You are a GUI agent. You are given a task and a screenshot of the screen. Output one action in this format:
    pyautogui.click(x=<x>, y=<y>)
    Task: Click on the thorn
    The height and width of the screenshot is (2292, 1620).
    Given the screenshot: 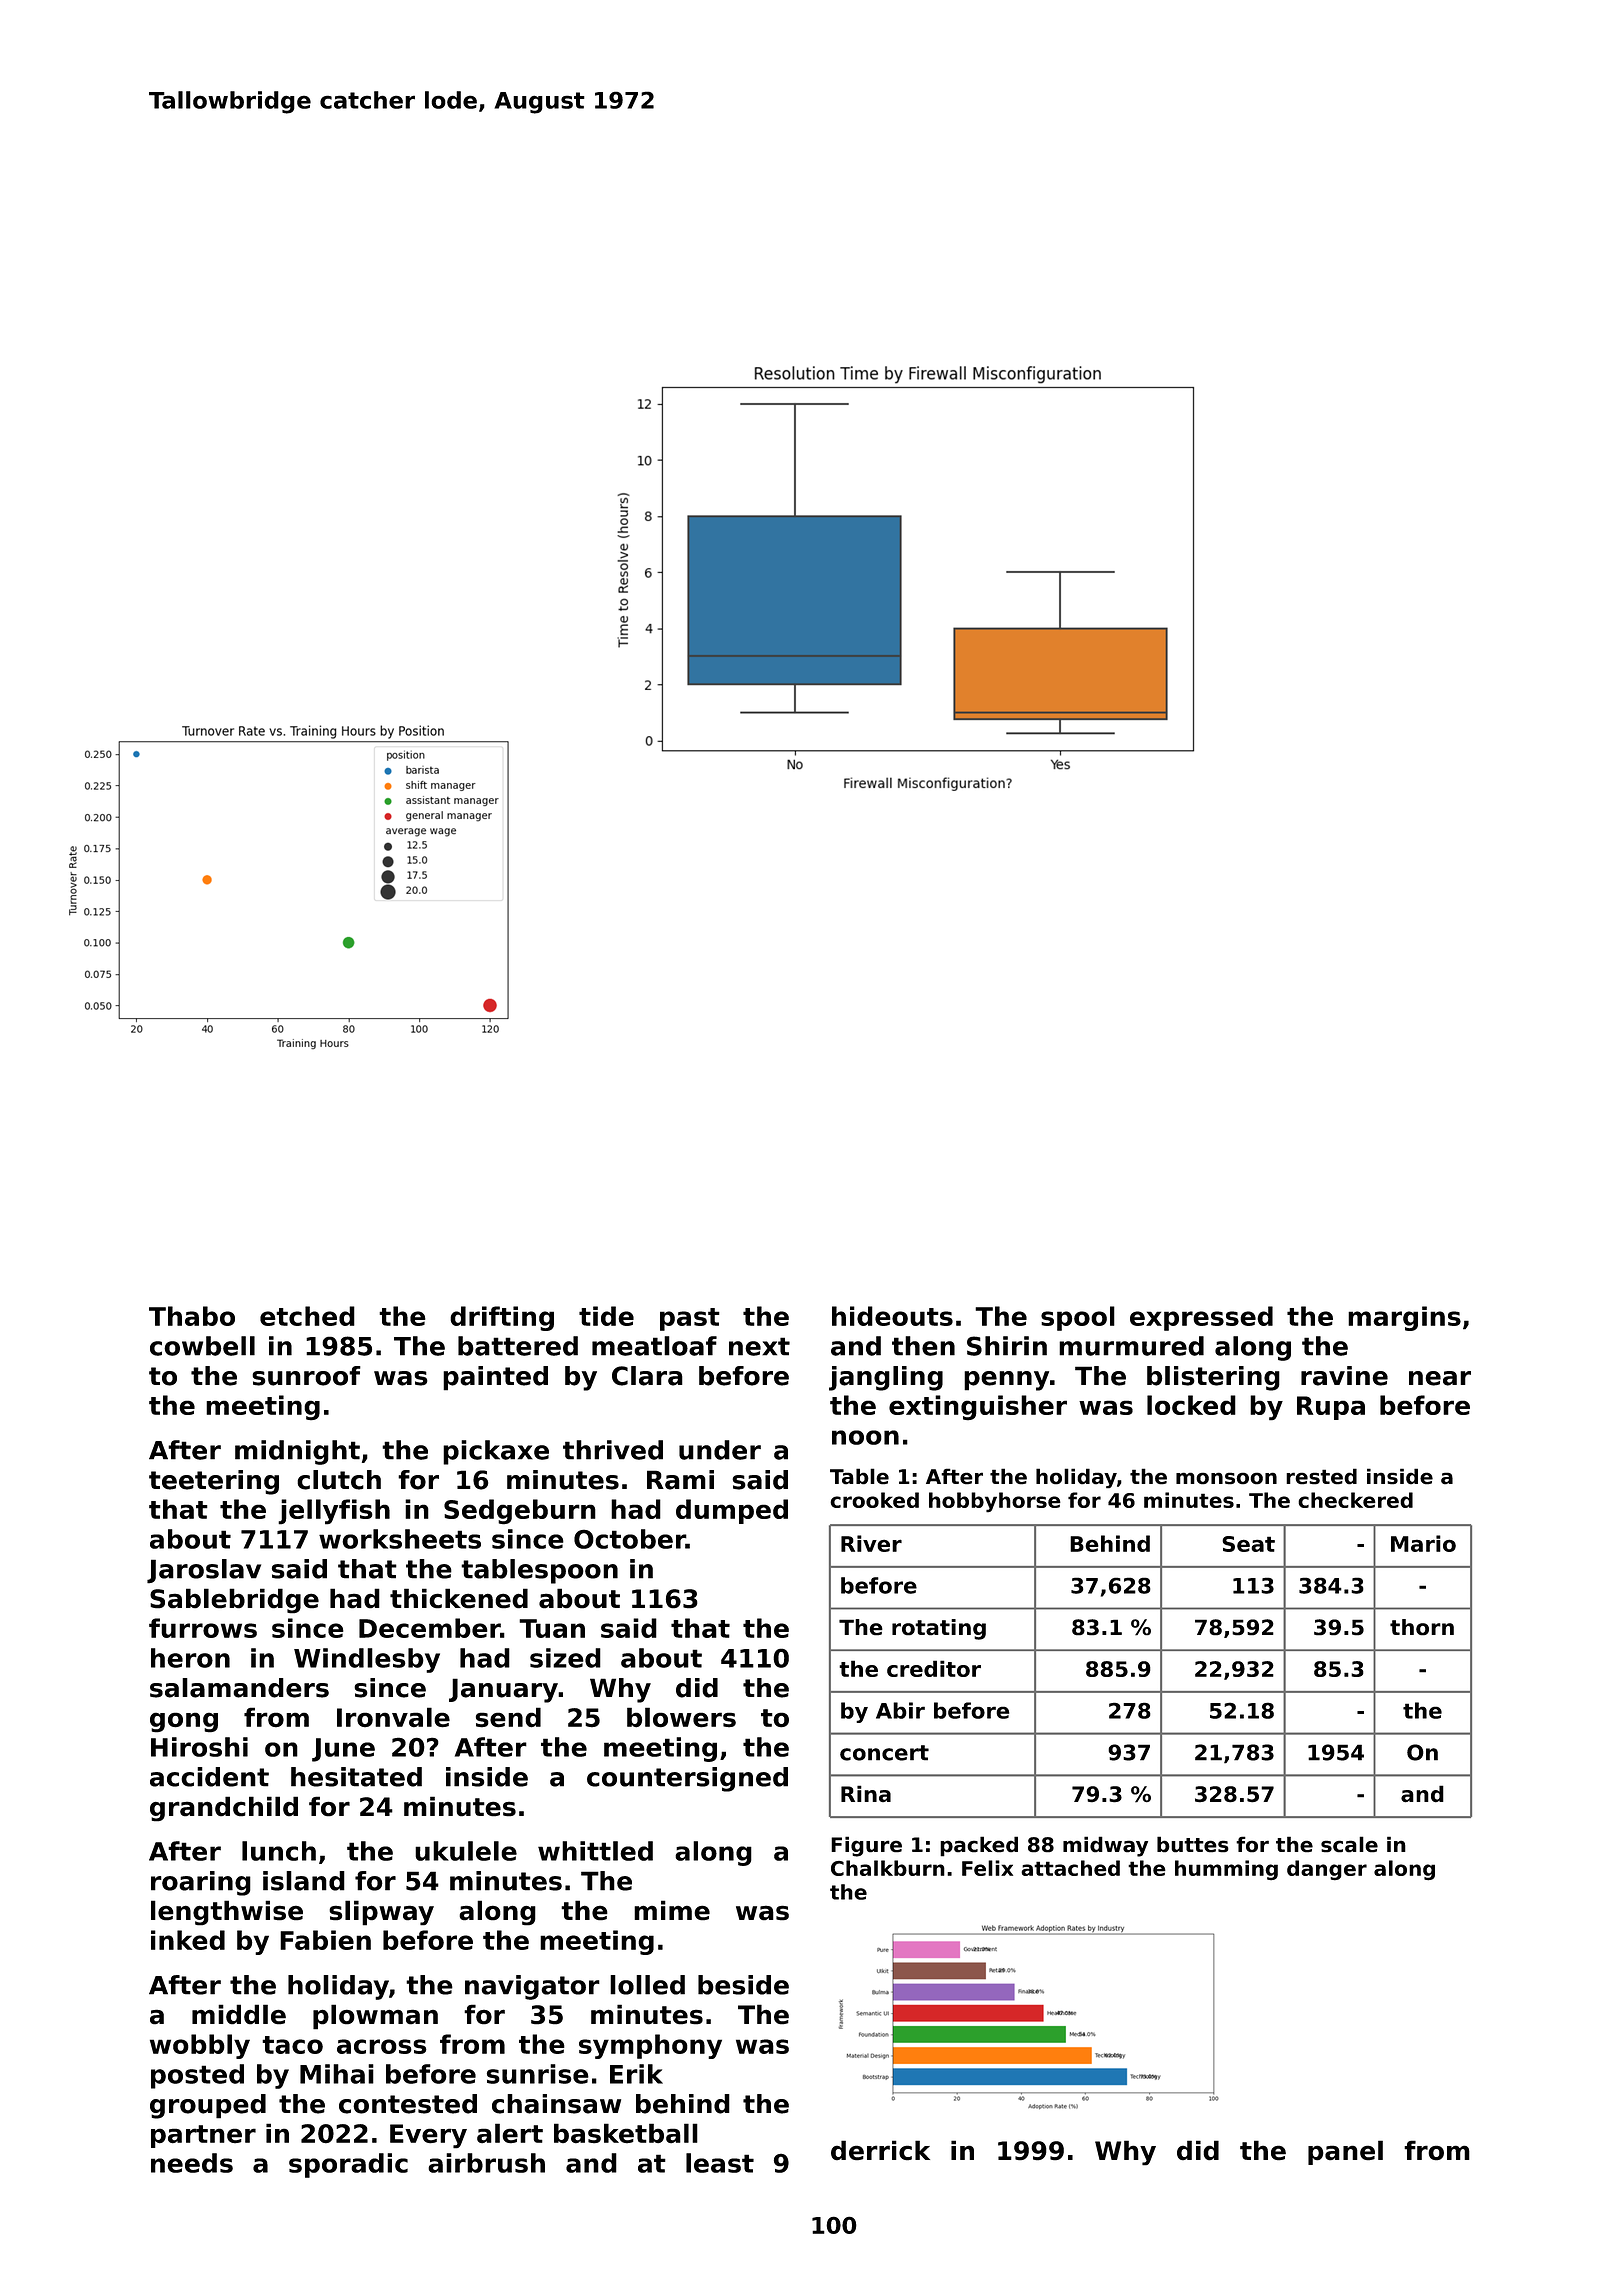 What is the action you would take?
    pyautogui.click(x=1422, y=1627)
